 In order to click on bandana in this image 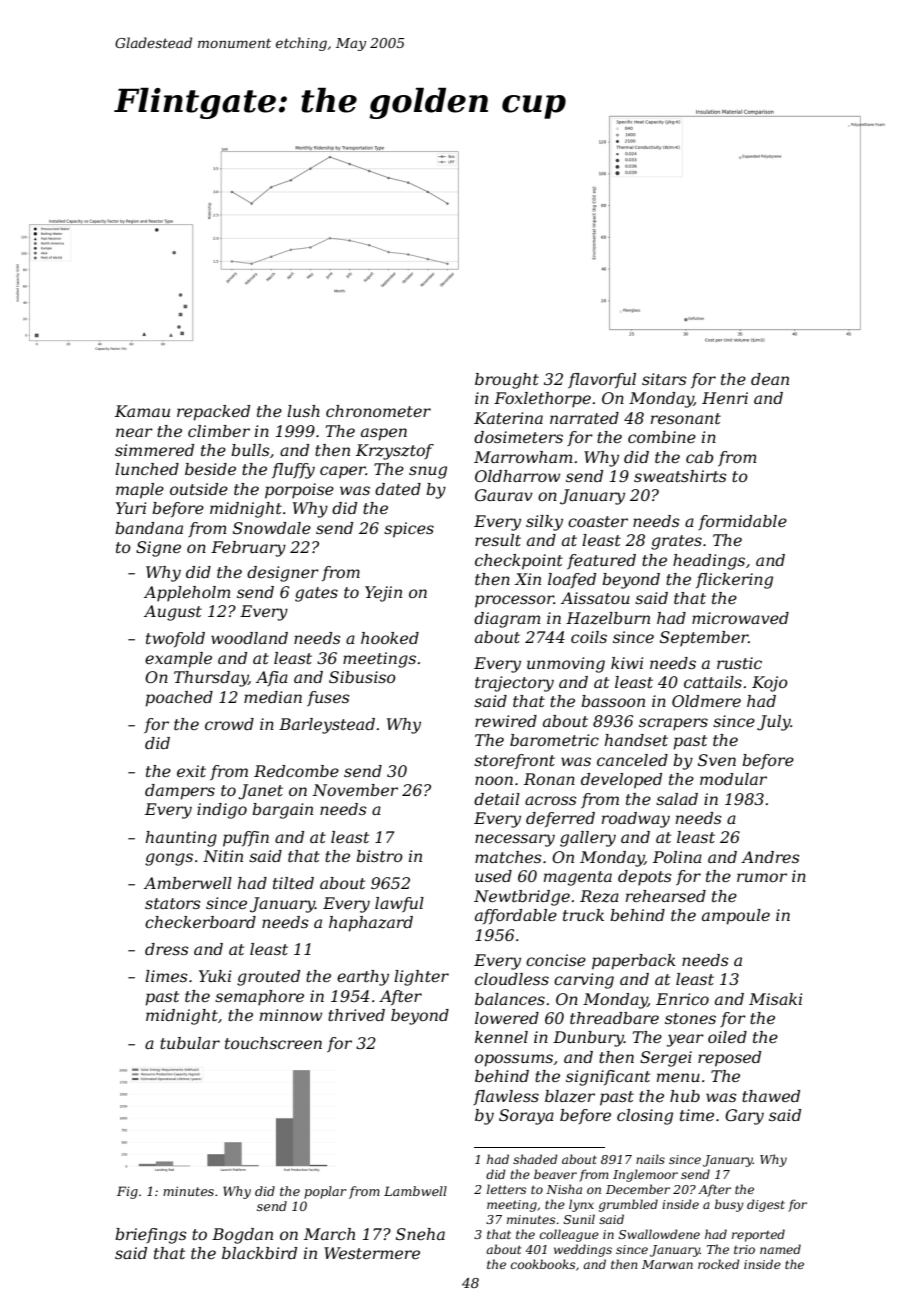, I will do `click(149, 528)`.
